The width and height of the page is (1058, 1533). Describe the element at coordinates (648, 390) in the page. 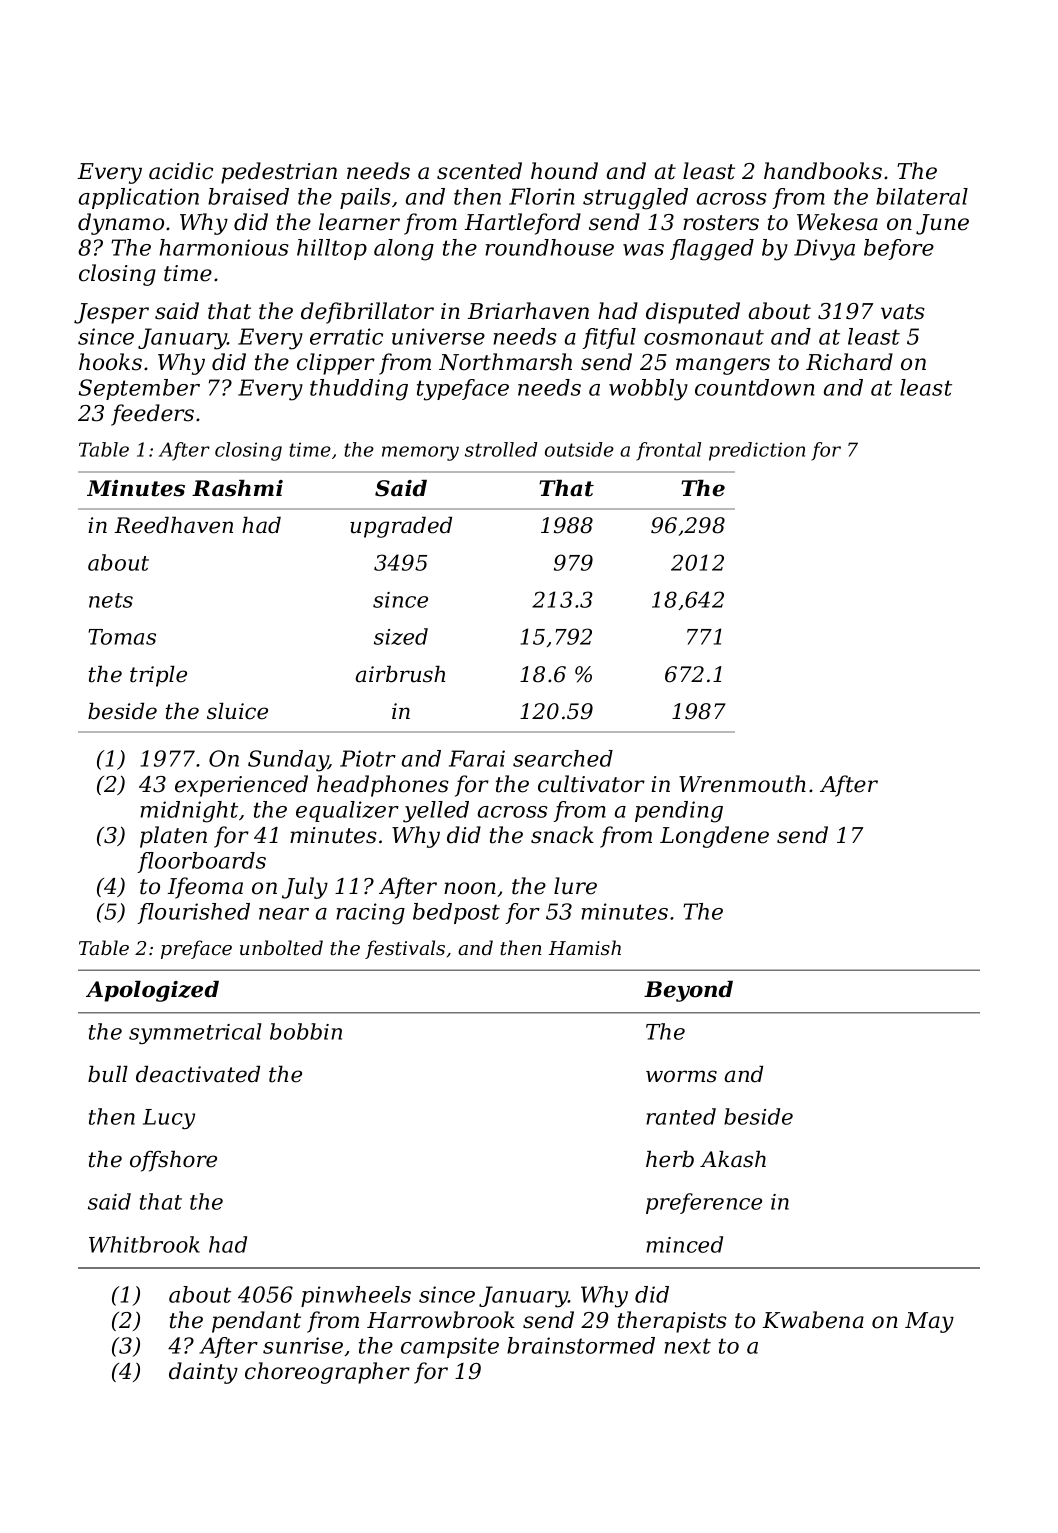

I see `wobbly` at that location.
